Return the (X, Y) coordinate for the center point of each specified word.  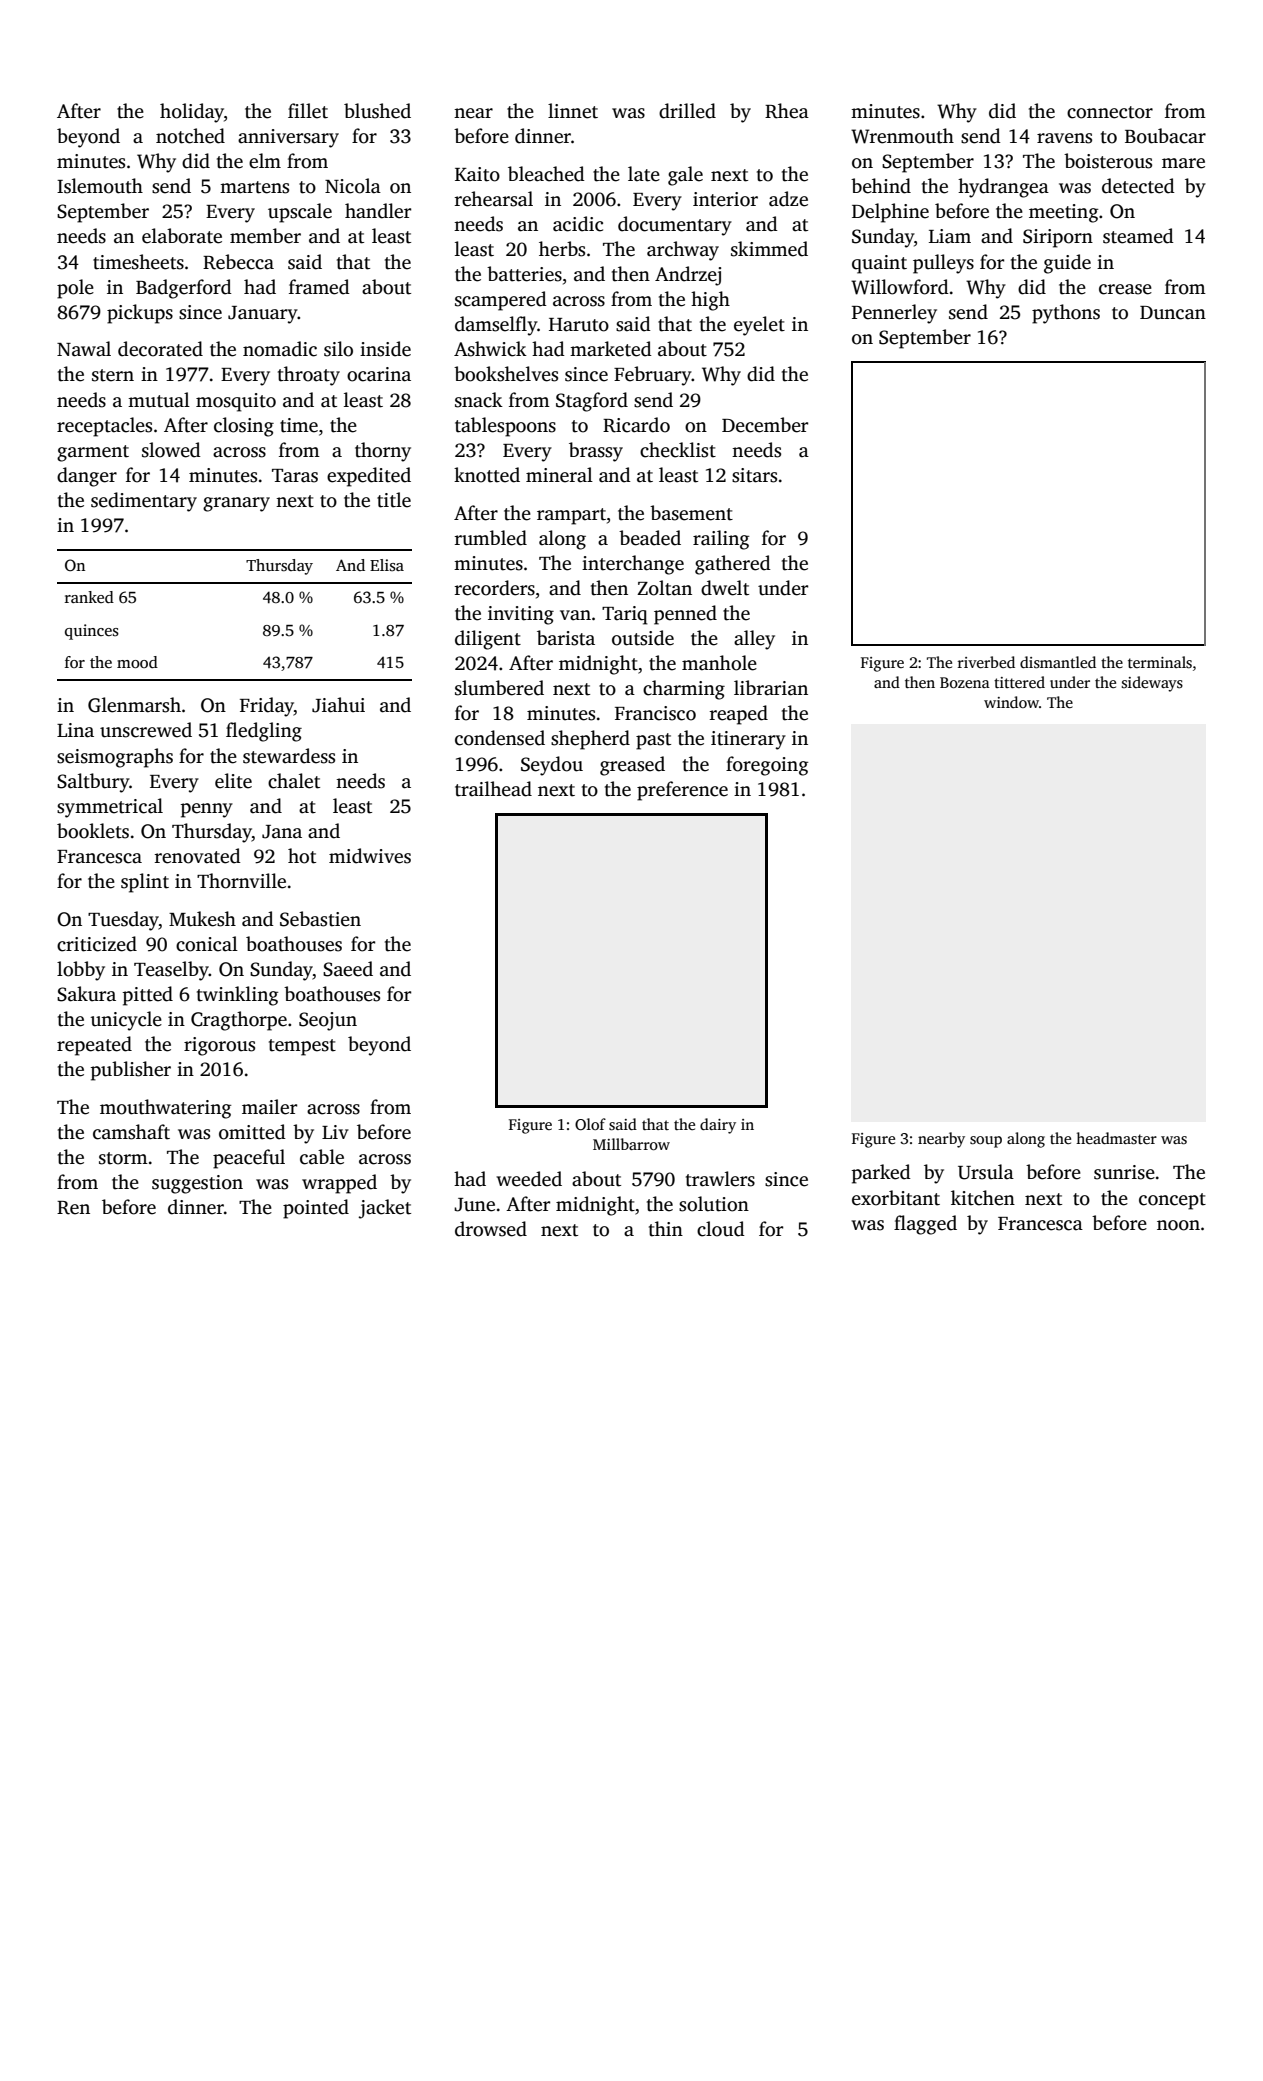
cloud (721, 1229)
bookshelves (506, 374)
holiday (192, 113)
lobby (81, 971)
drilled (687, 111)
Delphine (890, 213)
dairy (718, 1126)
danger (87, 477)
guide (1067, 264)
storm (123, 1158)
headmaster (1116, 1138)
